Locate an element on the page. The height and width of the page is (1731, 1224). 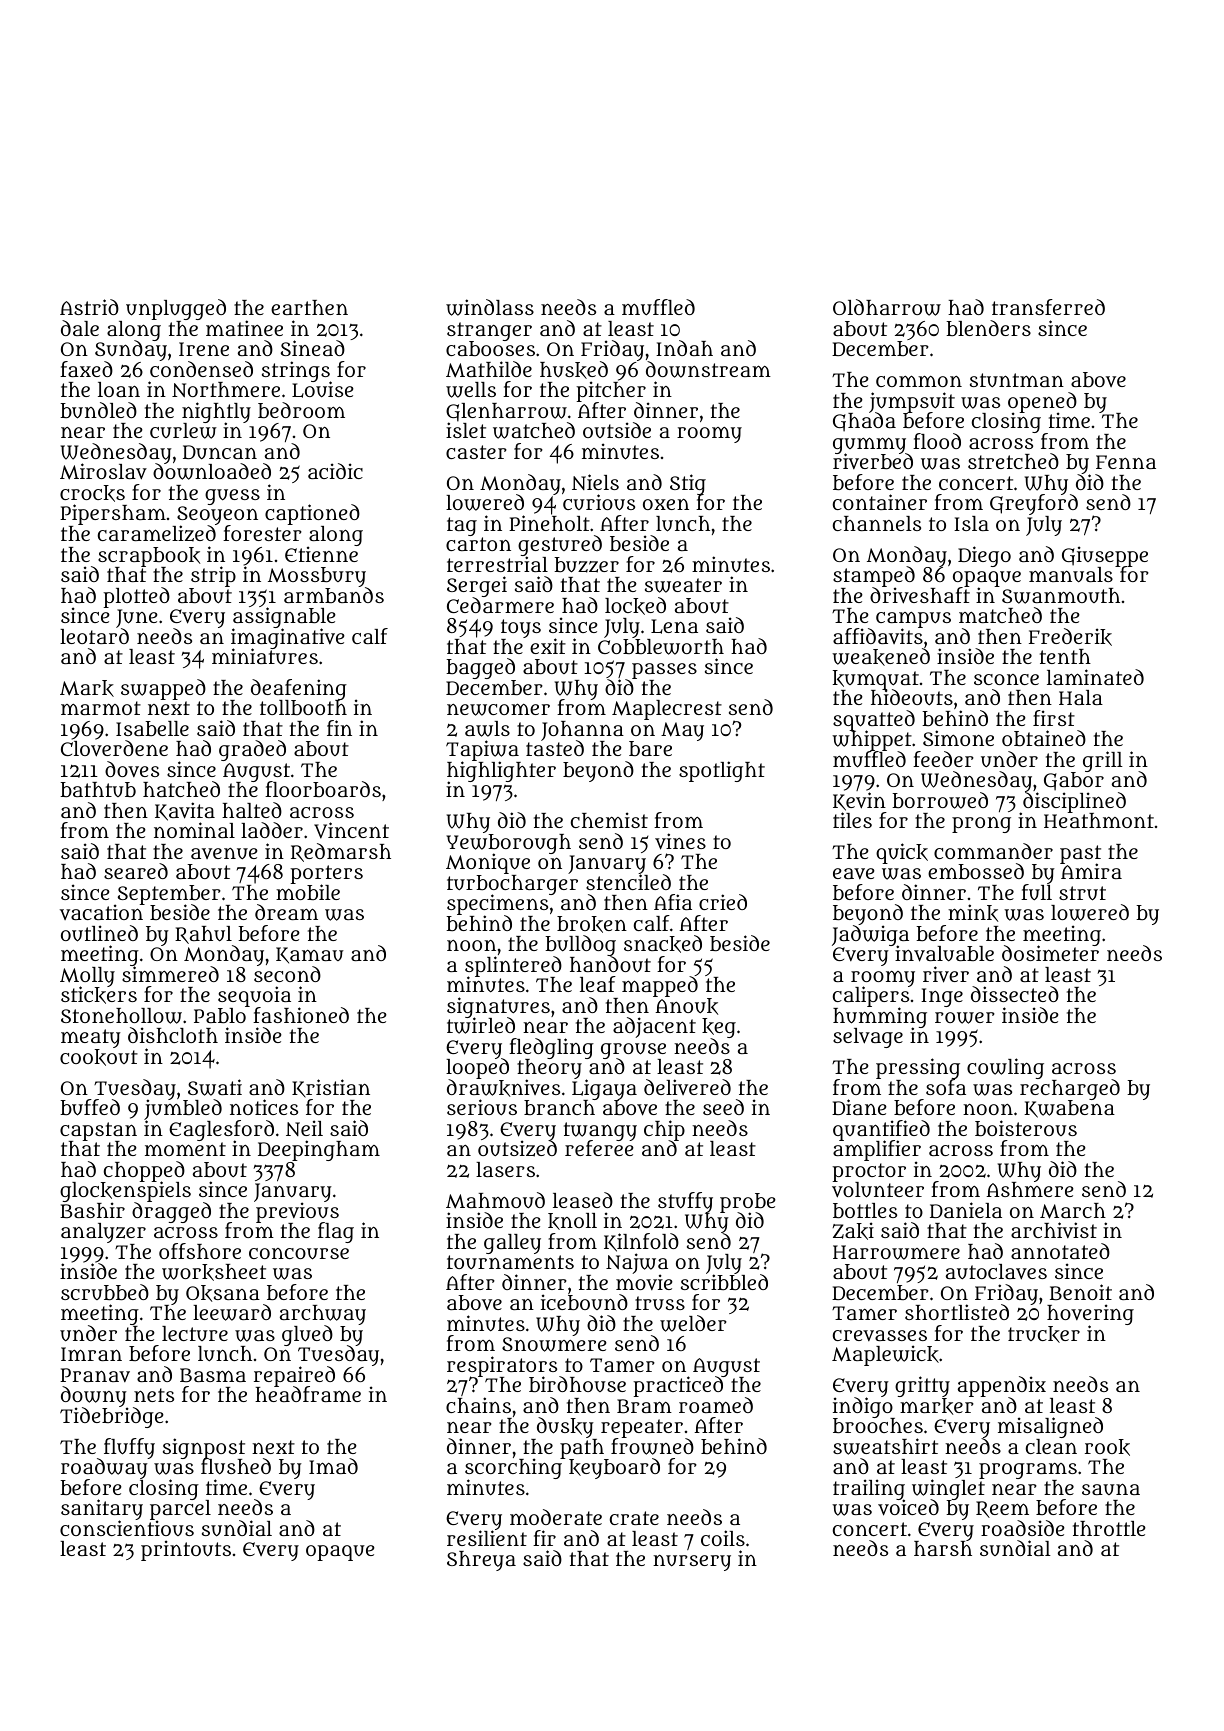
unplugged is located at coordinates (176, 309).
